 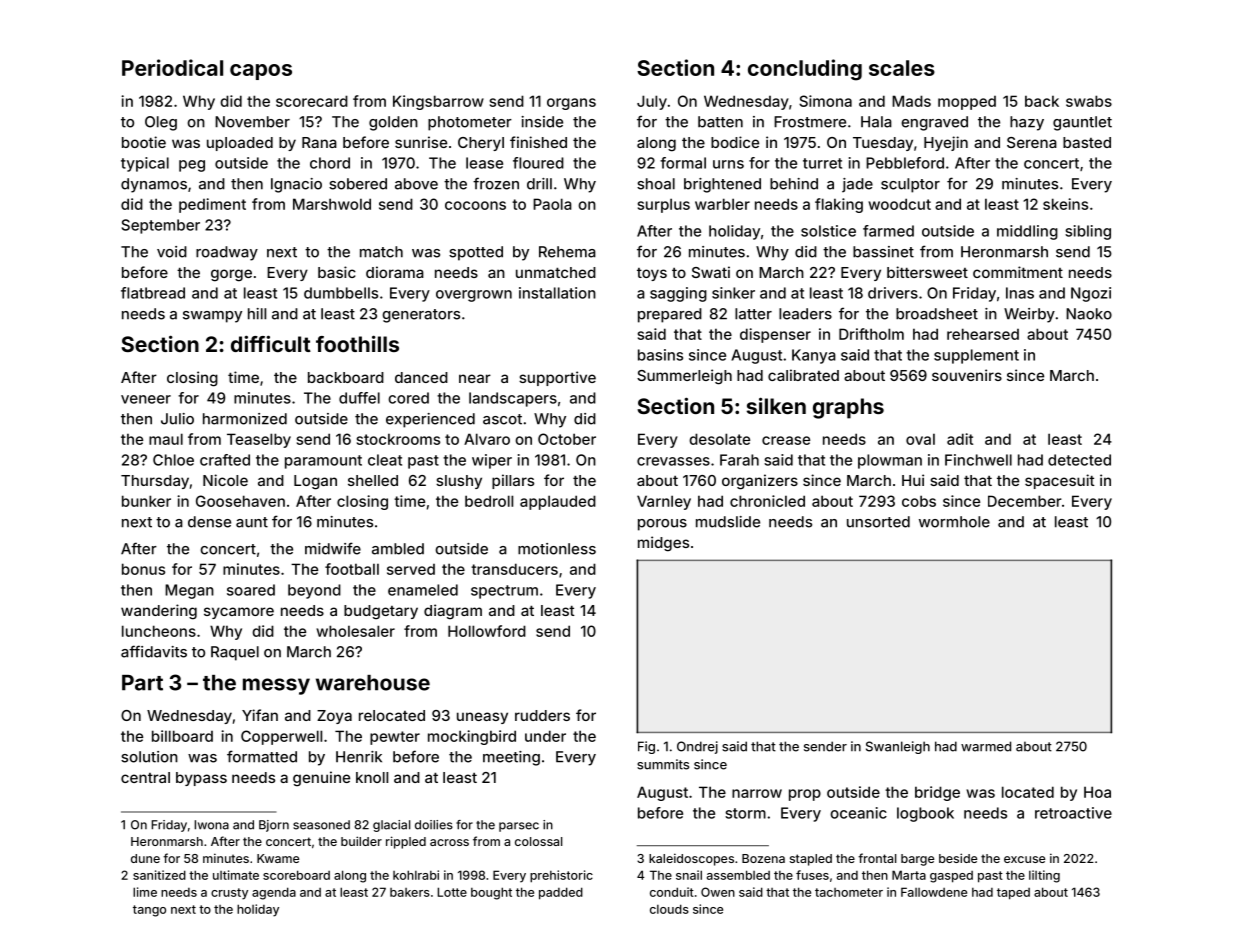 What do you see at coordinates (567, 439) in the screenshot?
I see `October` at bounding box center [567, 439].
